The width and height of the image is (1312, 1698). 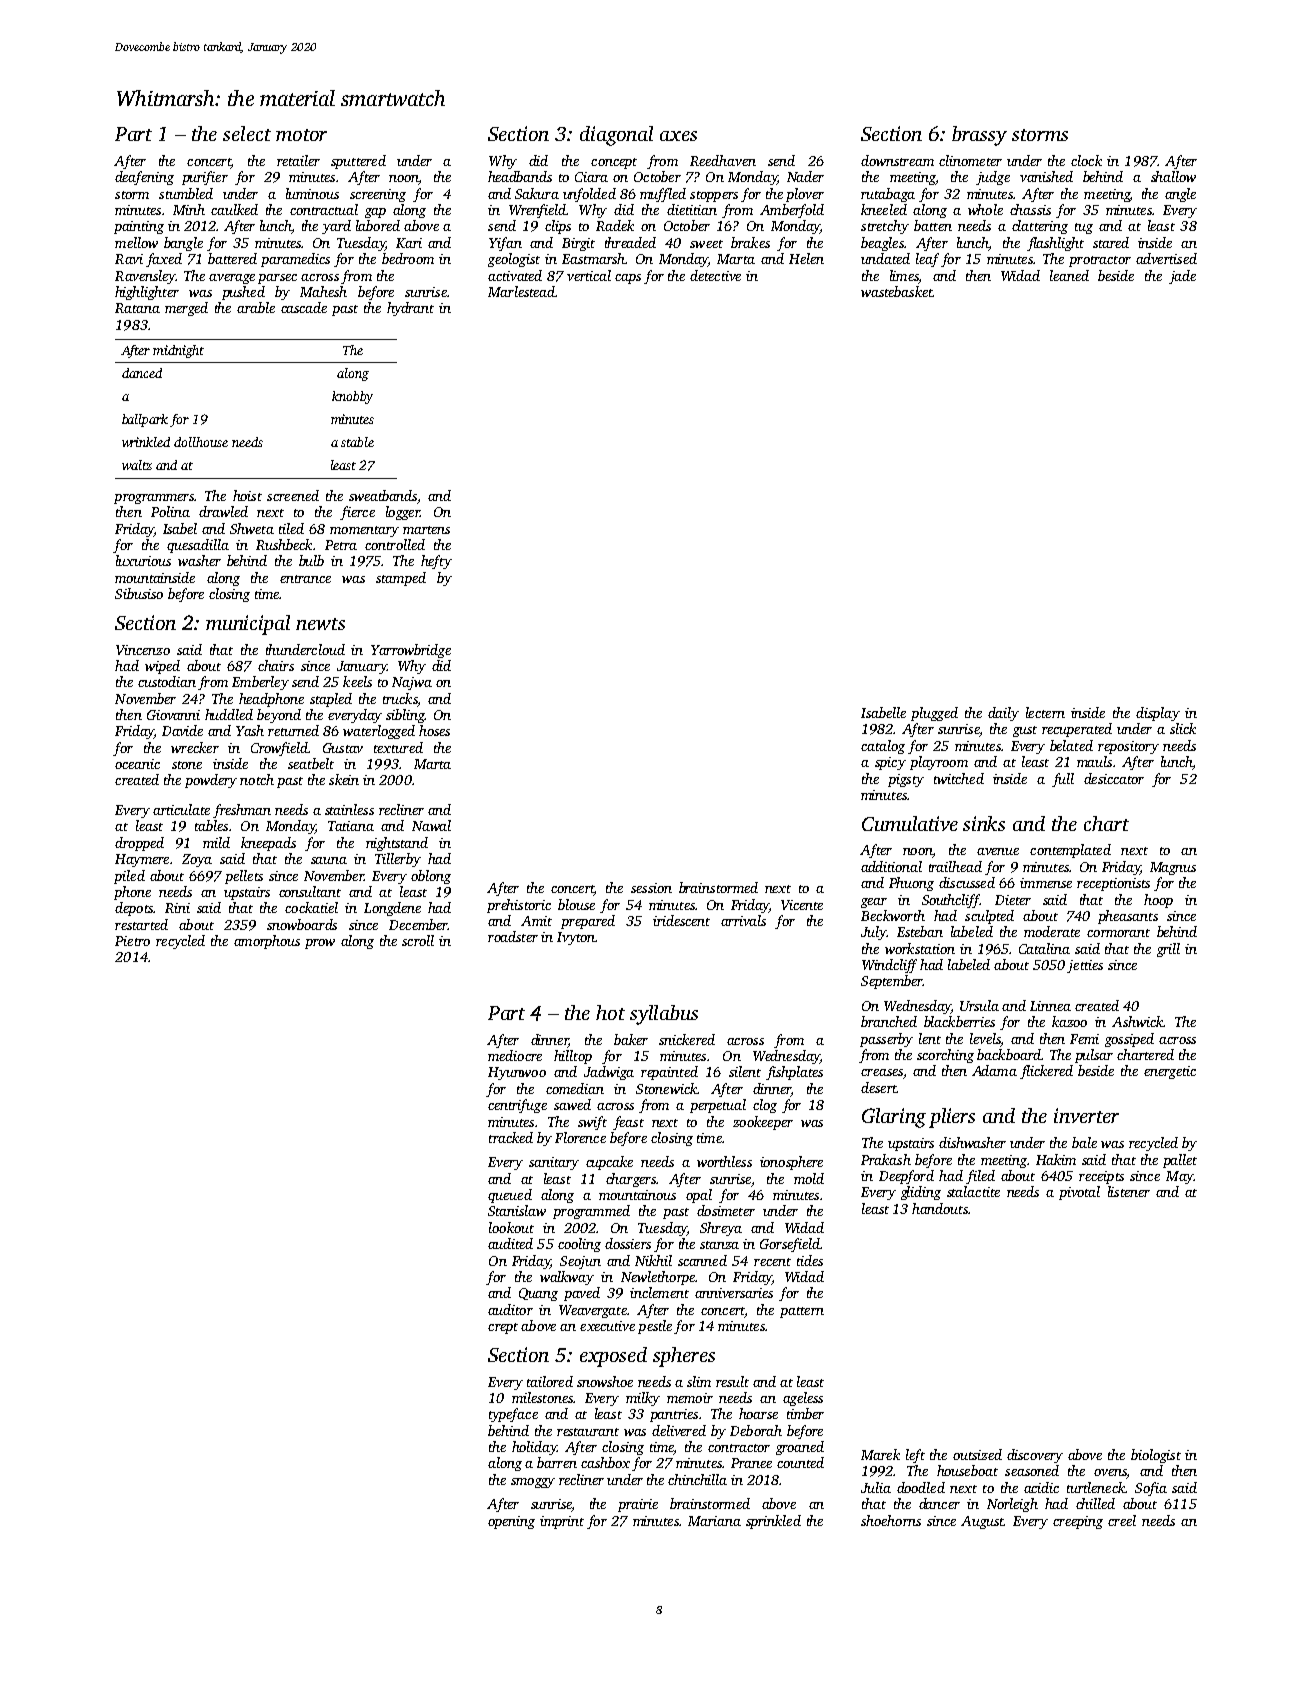 I want to click on paramedics, so click(x=295, y=260).
